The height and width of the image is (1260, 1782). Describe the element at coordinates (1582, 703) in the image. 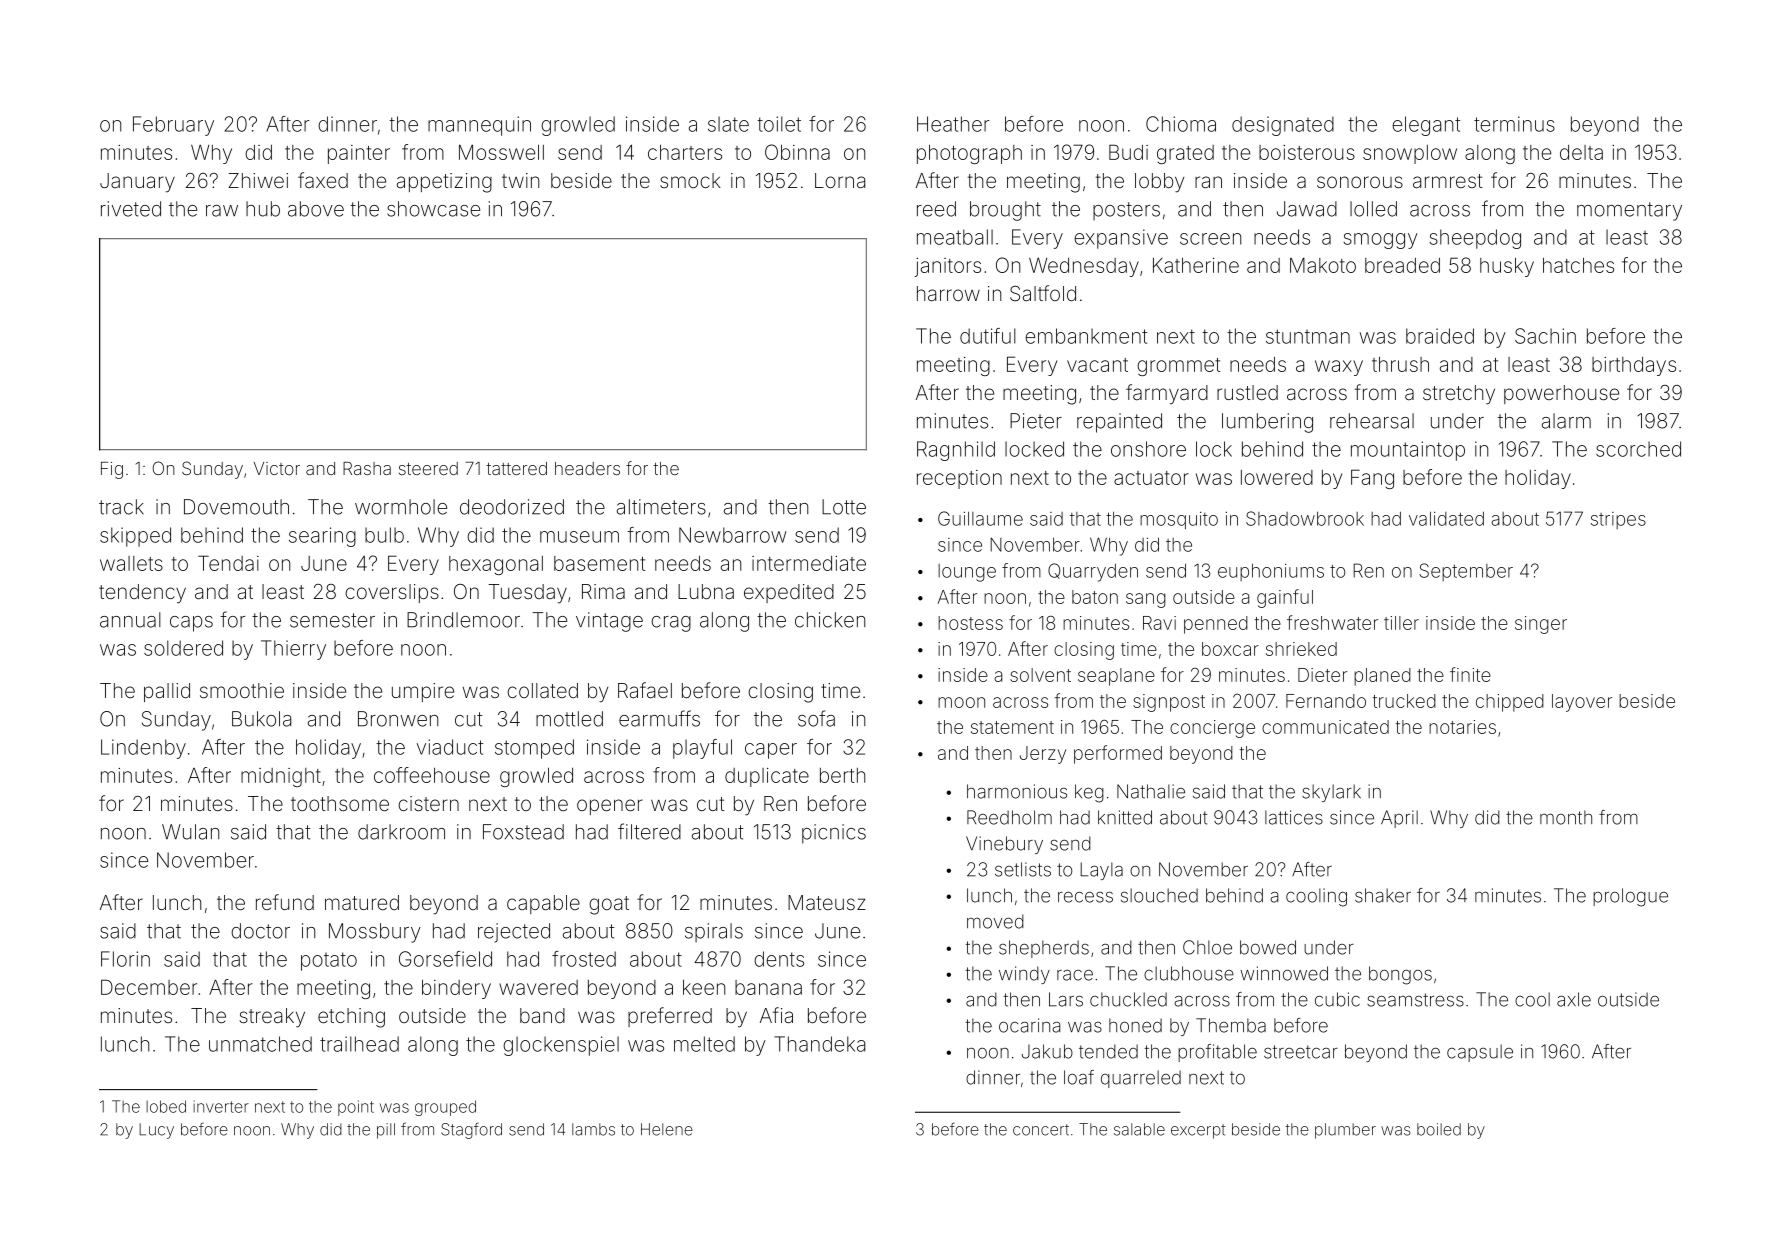

I see `layover` at that location.
